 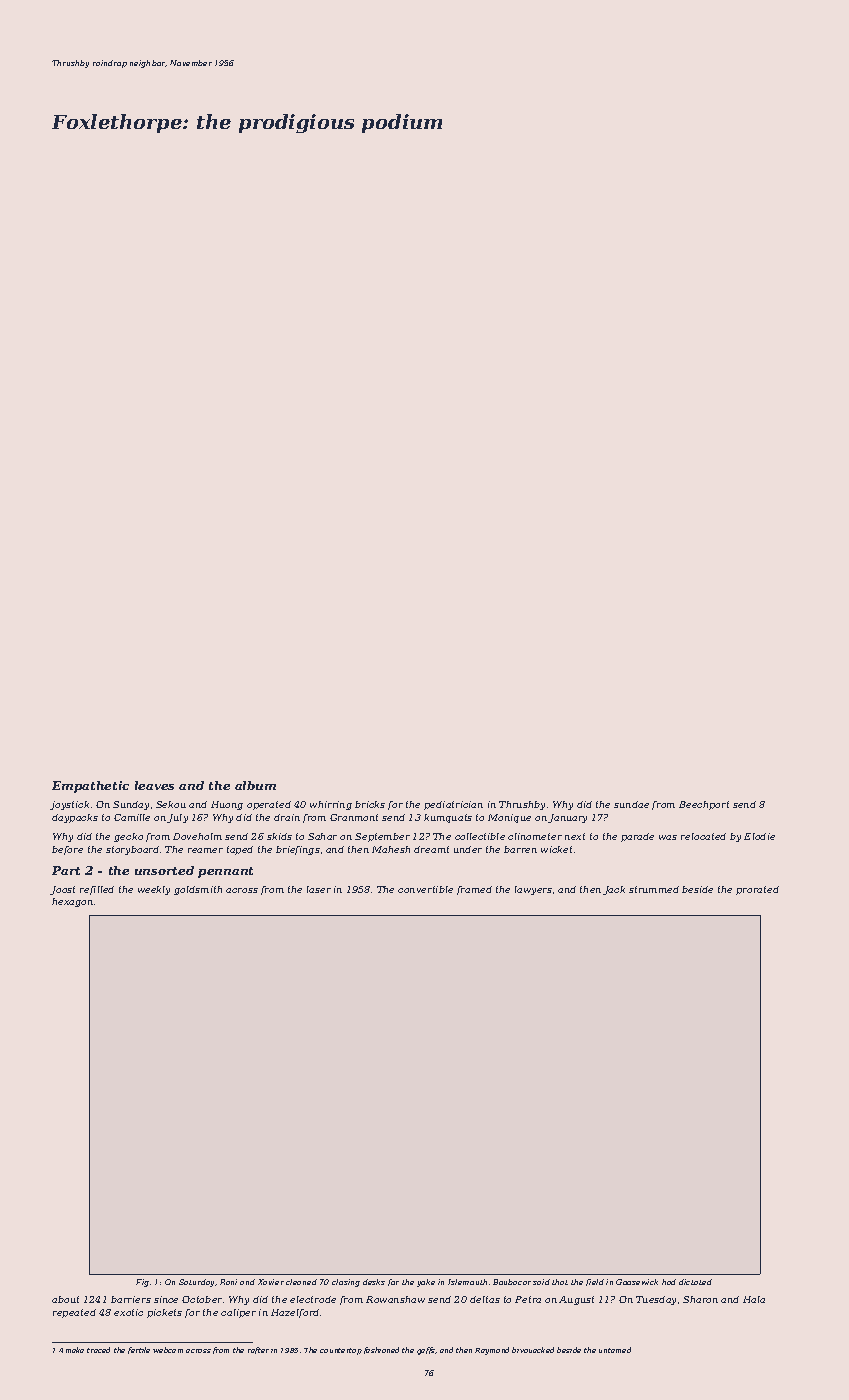 I want to click on lawyers, so click(x=533, y=890).
